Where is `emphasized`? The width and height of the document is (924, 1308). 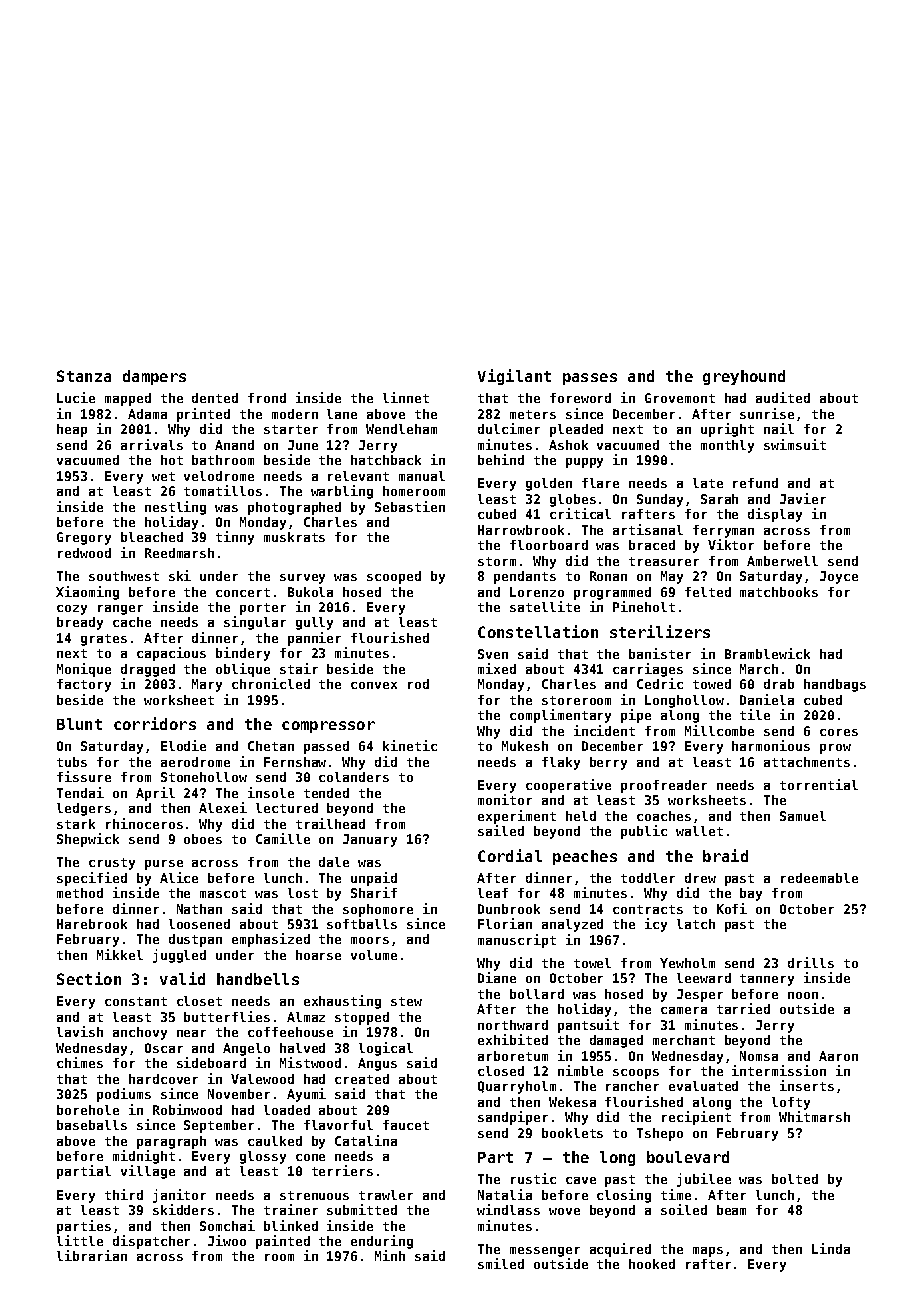
emphasized is located at coordinates (271, 940).
